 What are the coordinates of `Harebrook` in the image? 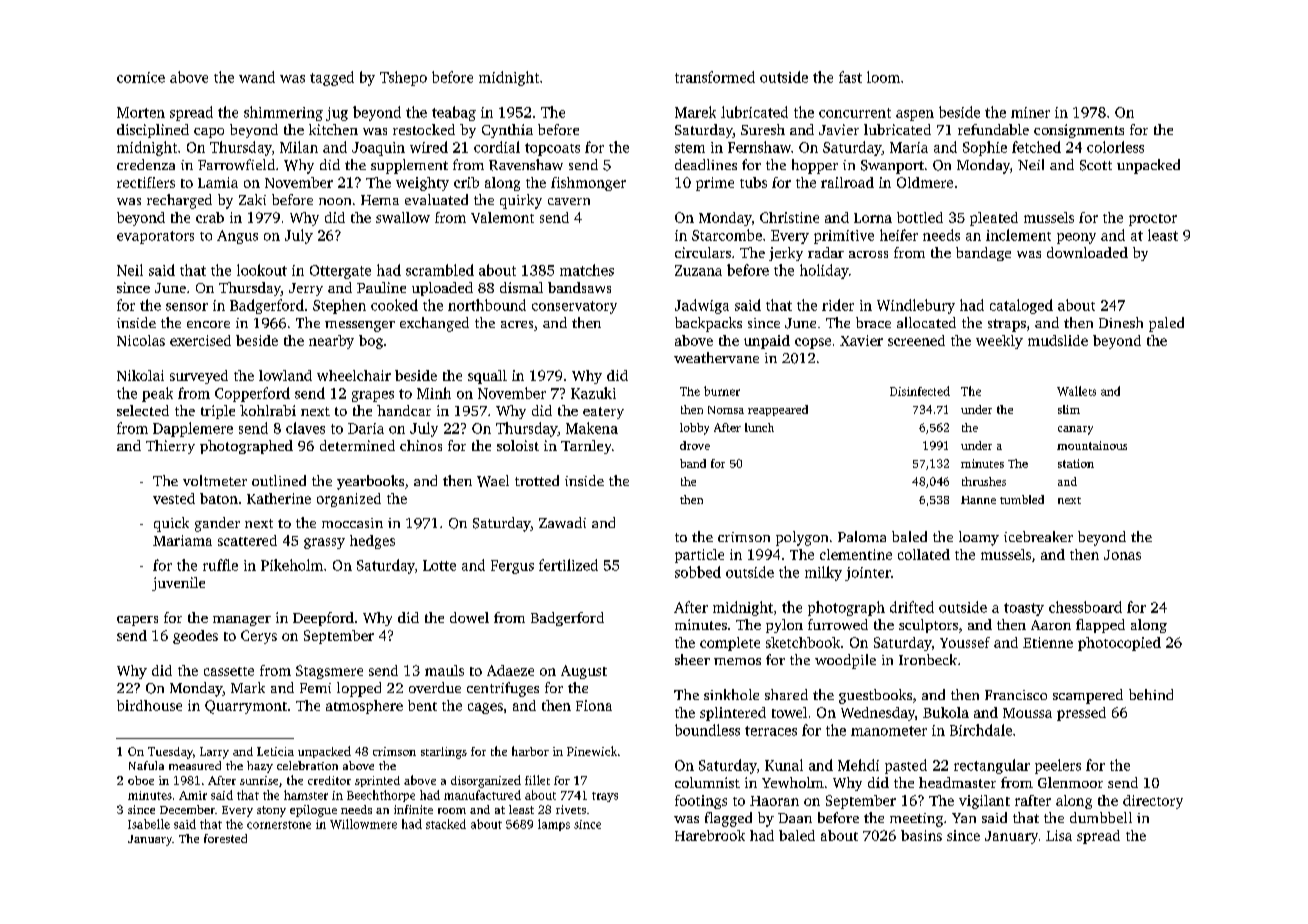 It's located at (710, 835).
